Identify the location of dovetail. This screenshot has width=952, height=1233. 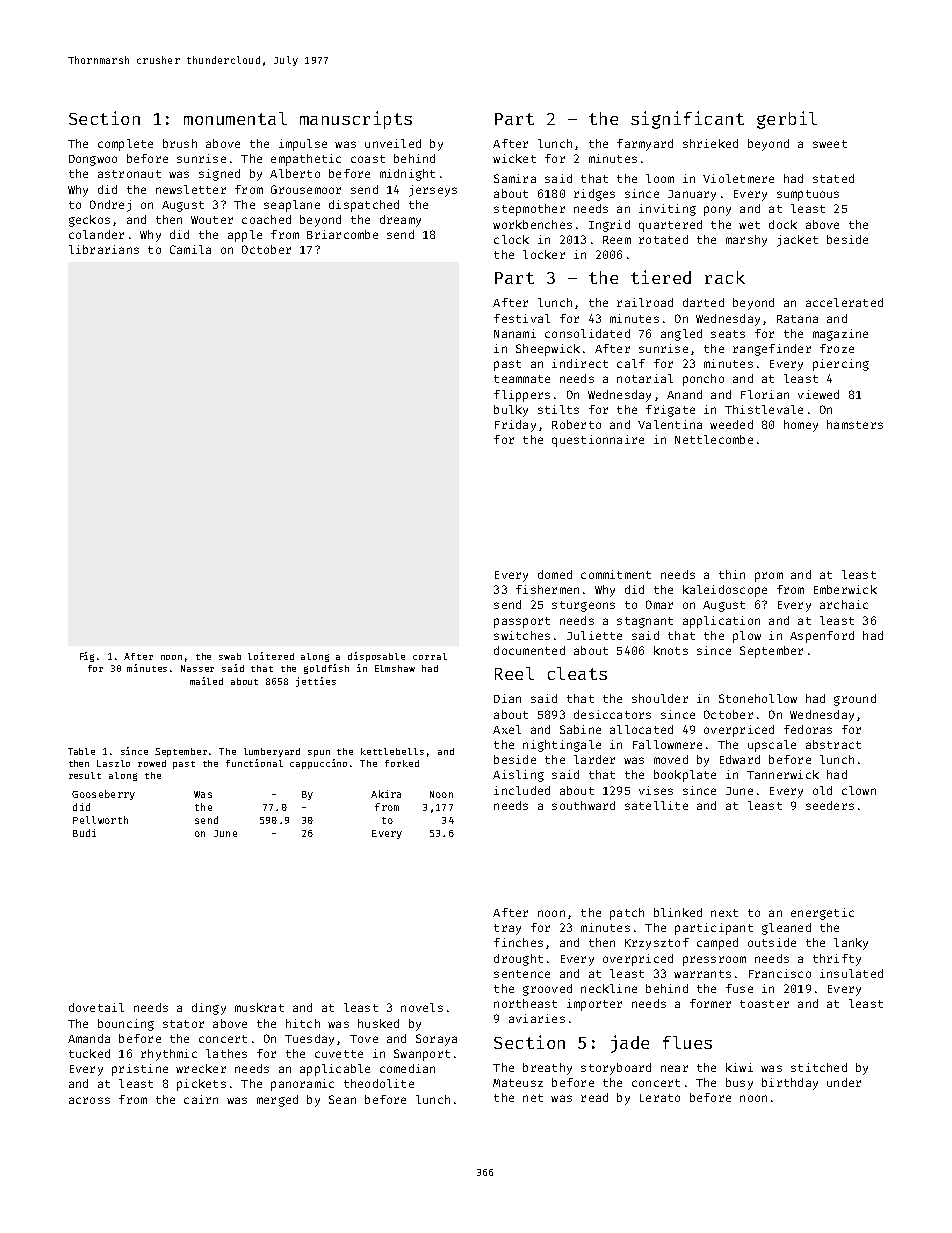
(96, 1007).
